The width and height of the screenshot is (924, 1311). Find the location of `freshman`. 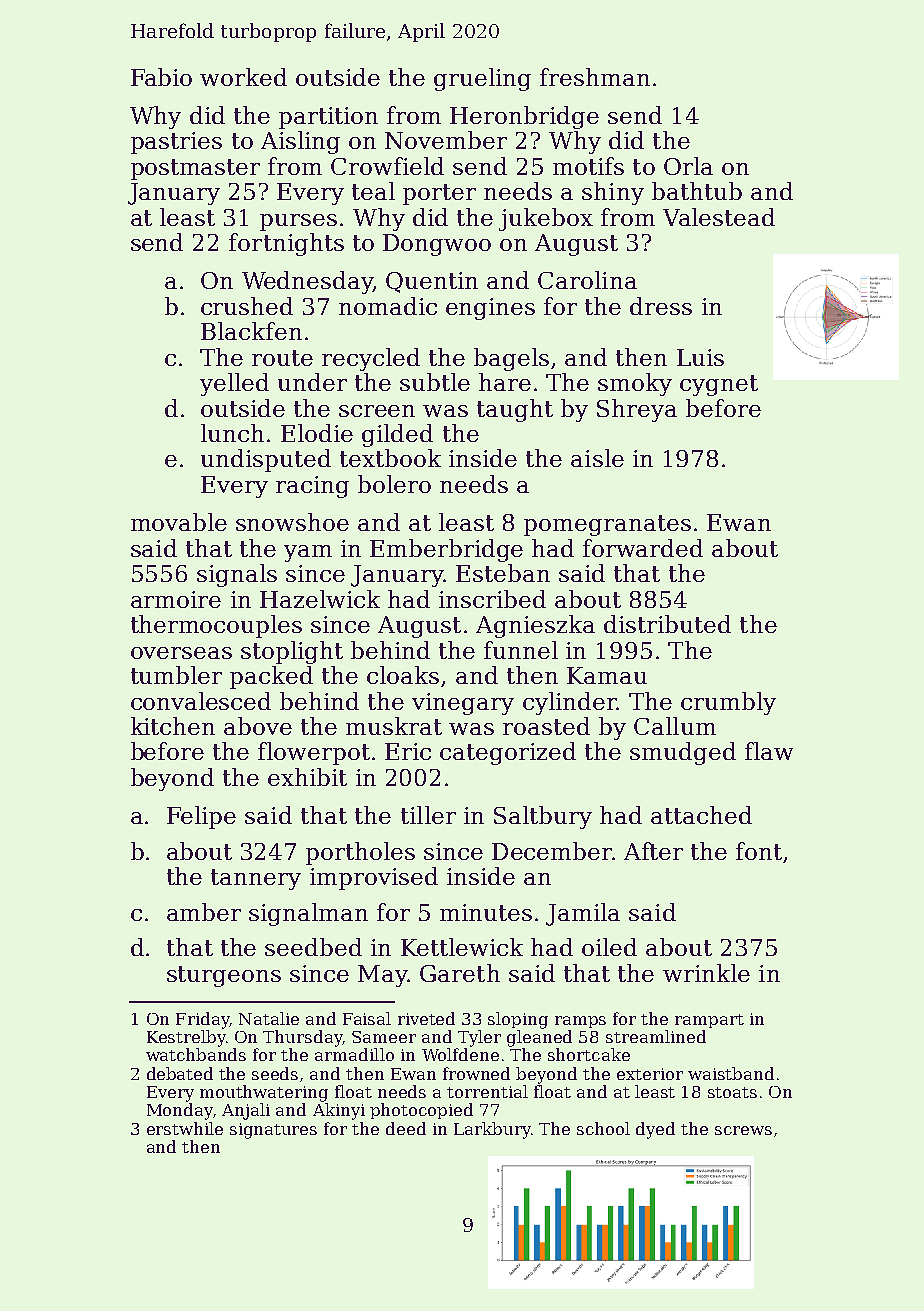

freshman is located at coordinates (595, 77).
